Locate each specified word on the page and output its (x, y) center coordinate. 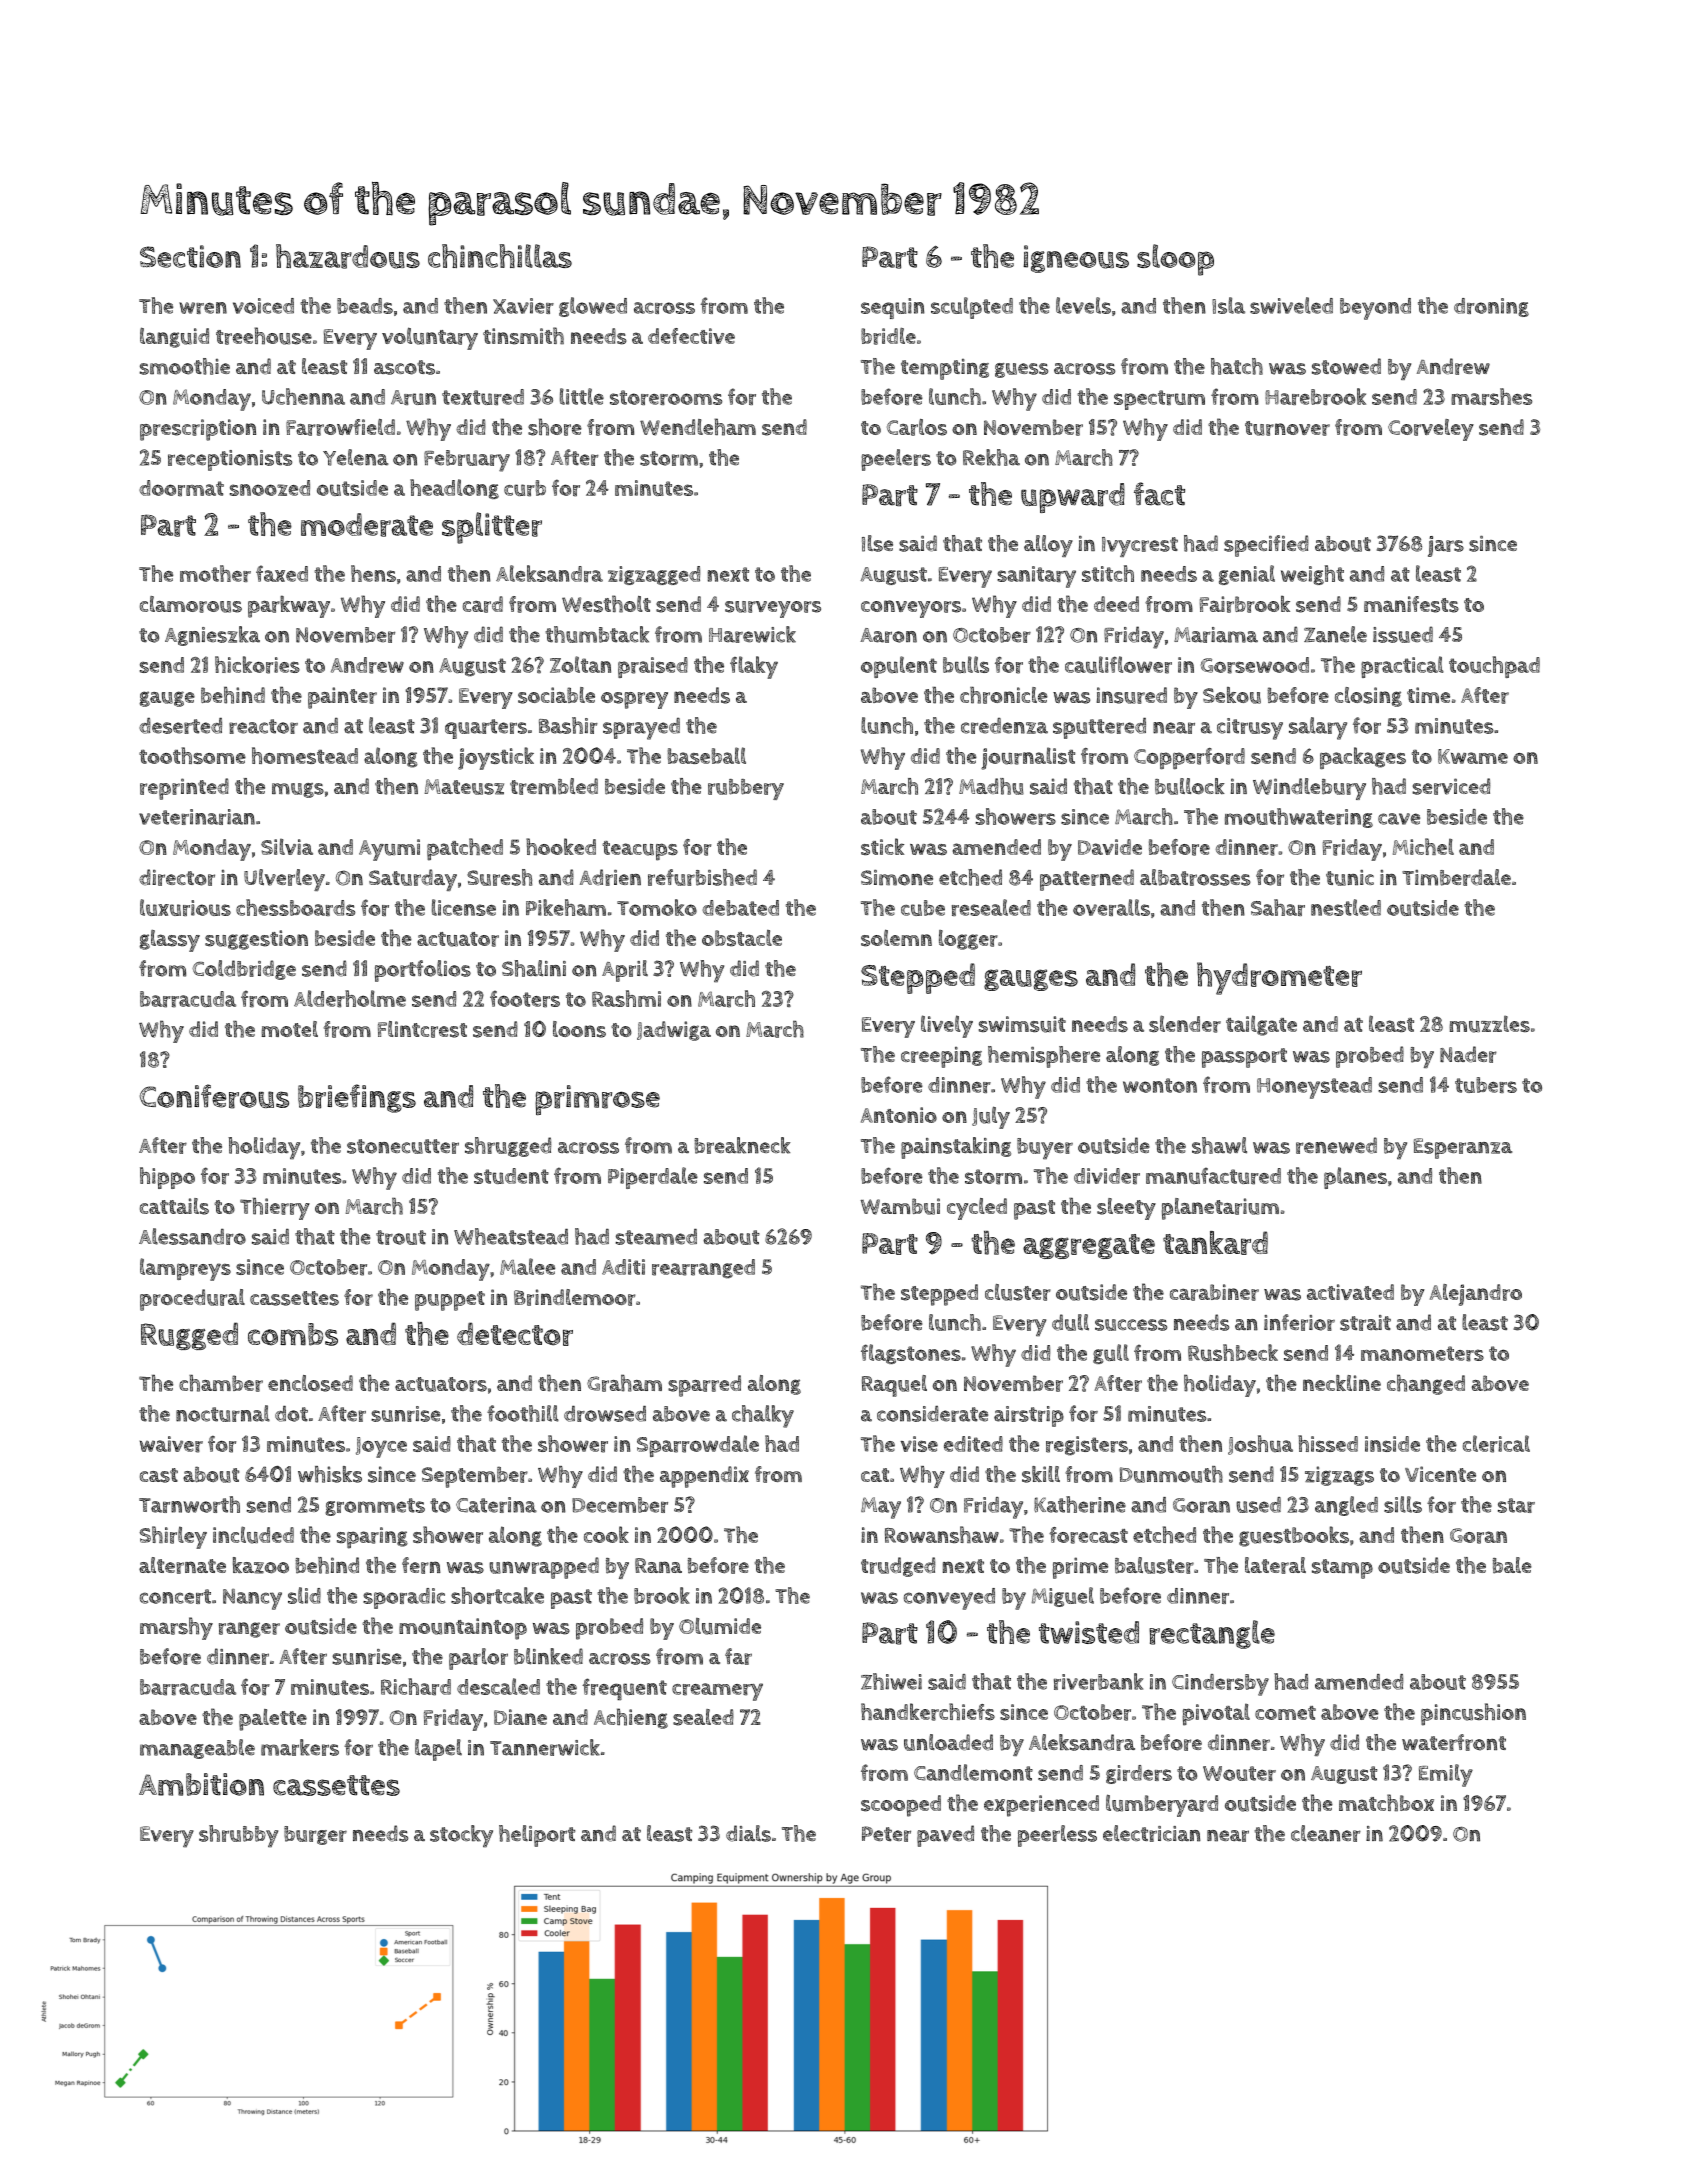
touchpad (1494, 667)
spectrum (1159, 400)
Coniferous (214, 1096)
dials (748, 1833)
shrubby (238, 1836)
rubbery (746, 789)
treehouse (264, 336)
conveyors (911, 609)
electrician (1152, 1833)
